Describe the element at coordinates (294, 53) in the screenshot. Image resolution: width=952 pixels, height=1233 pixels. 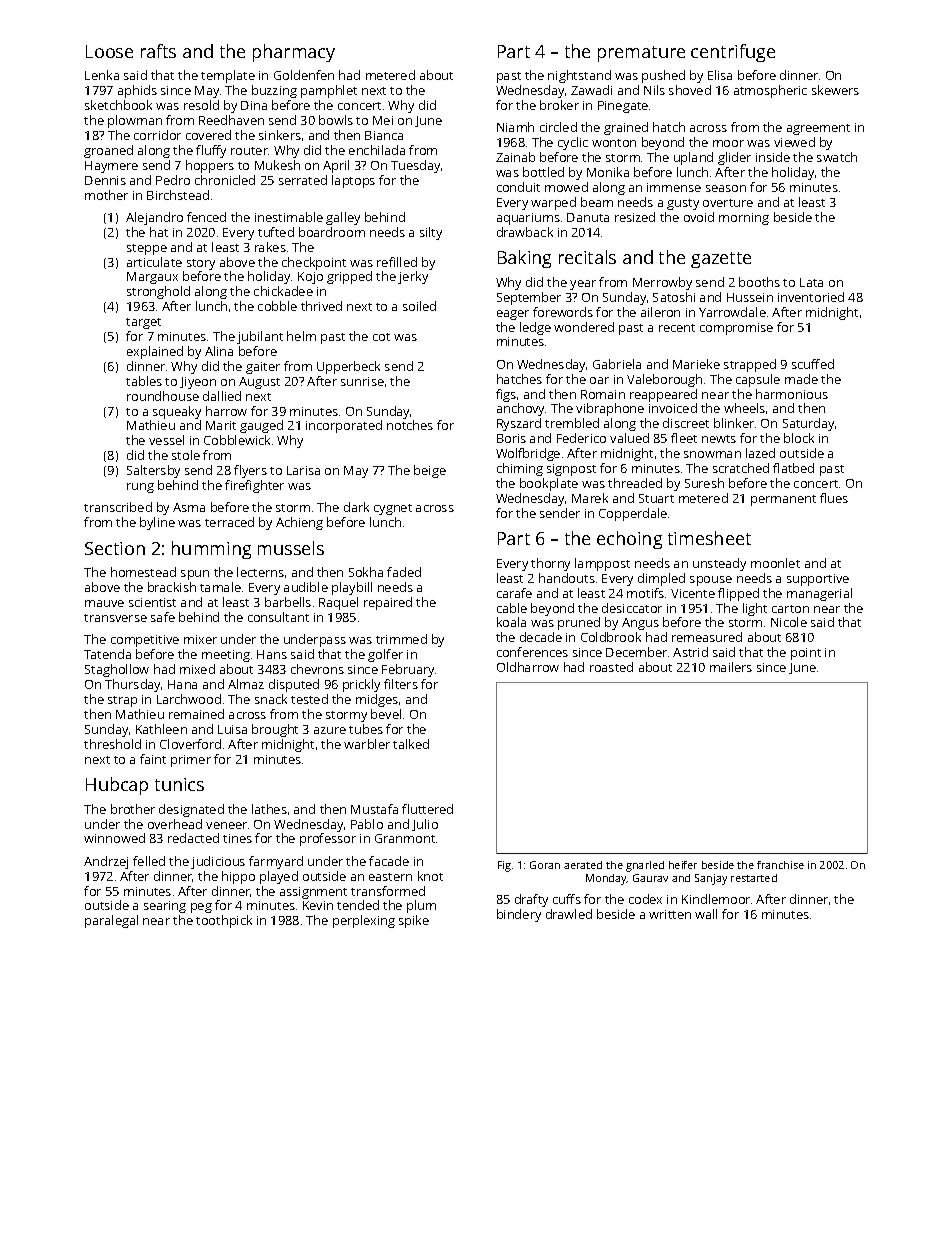
I see `pharmacy` at that location.
